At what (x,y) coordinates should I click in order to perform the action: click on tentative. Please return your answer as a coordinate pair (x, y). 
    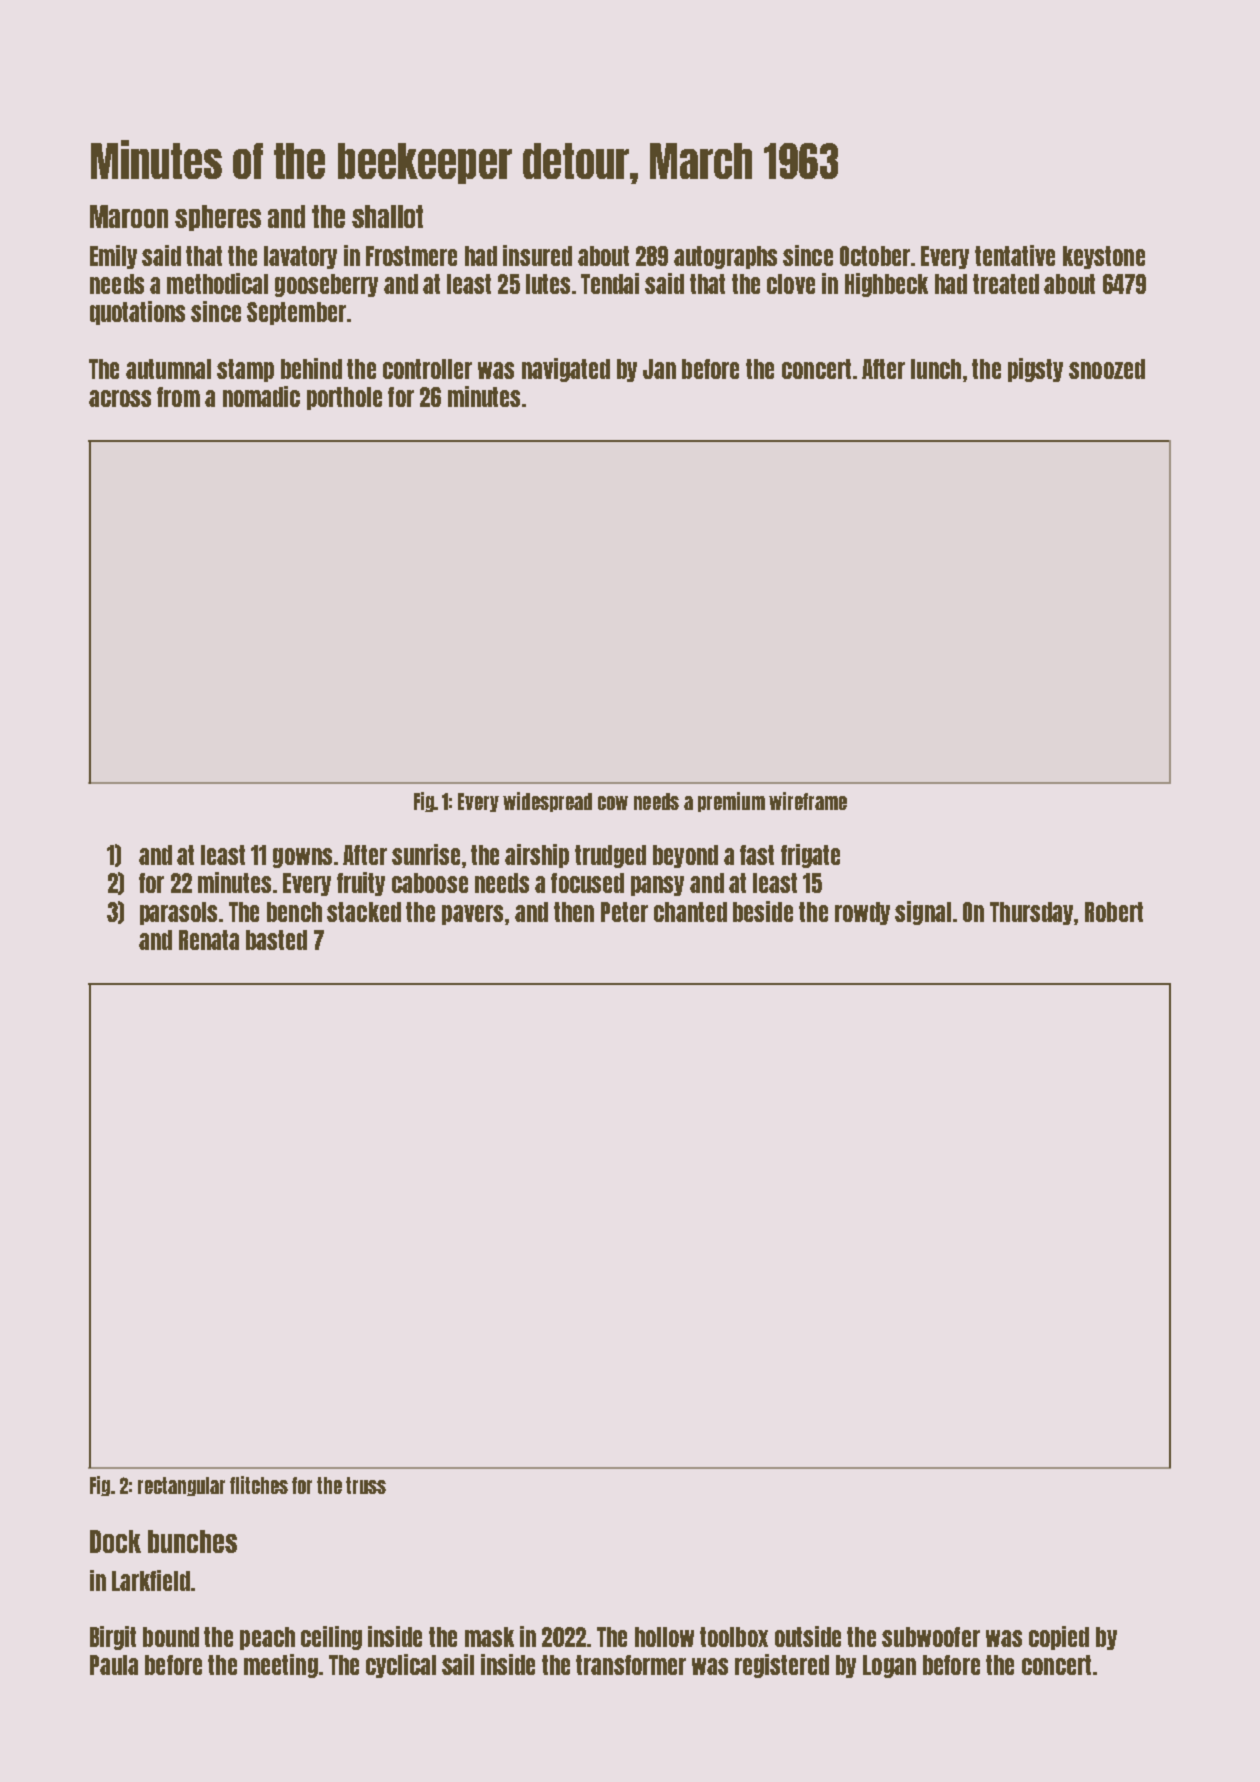
    Looking at the image, I should click on (1015, 255).
